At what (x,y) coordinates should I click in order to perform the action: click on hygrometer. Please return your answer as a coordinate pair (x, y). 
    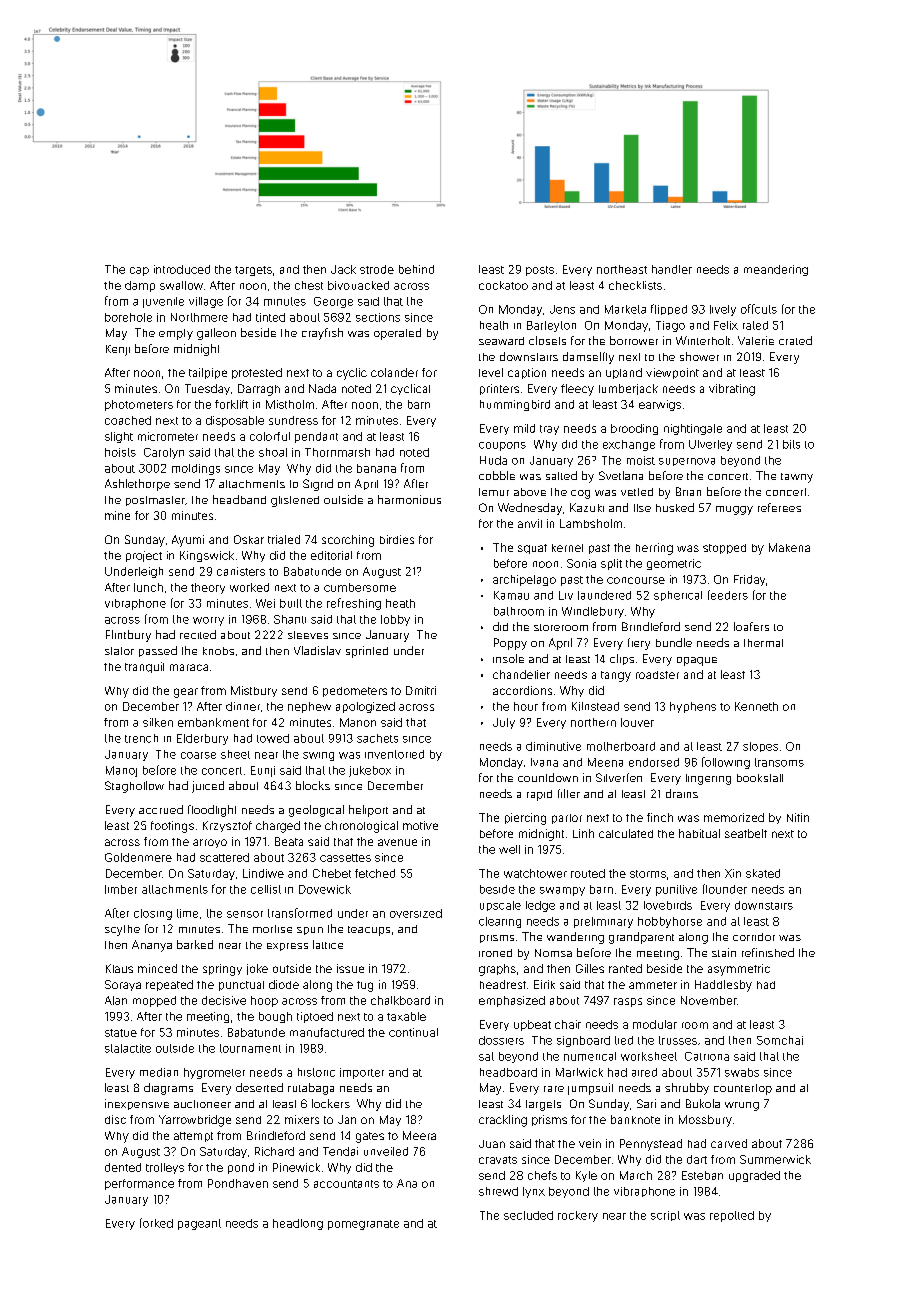
    Looking at the image, I should click on (214, 1073).
